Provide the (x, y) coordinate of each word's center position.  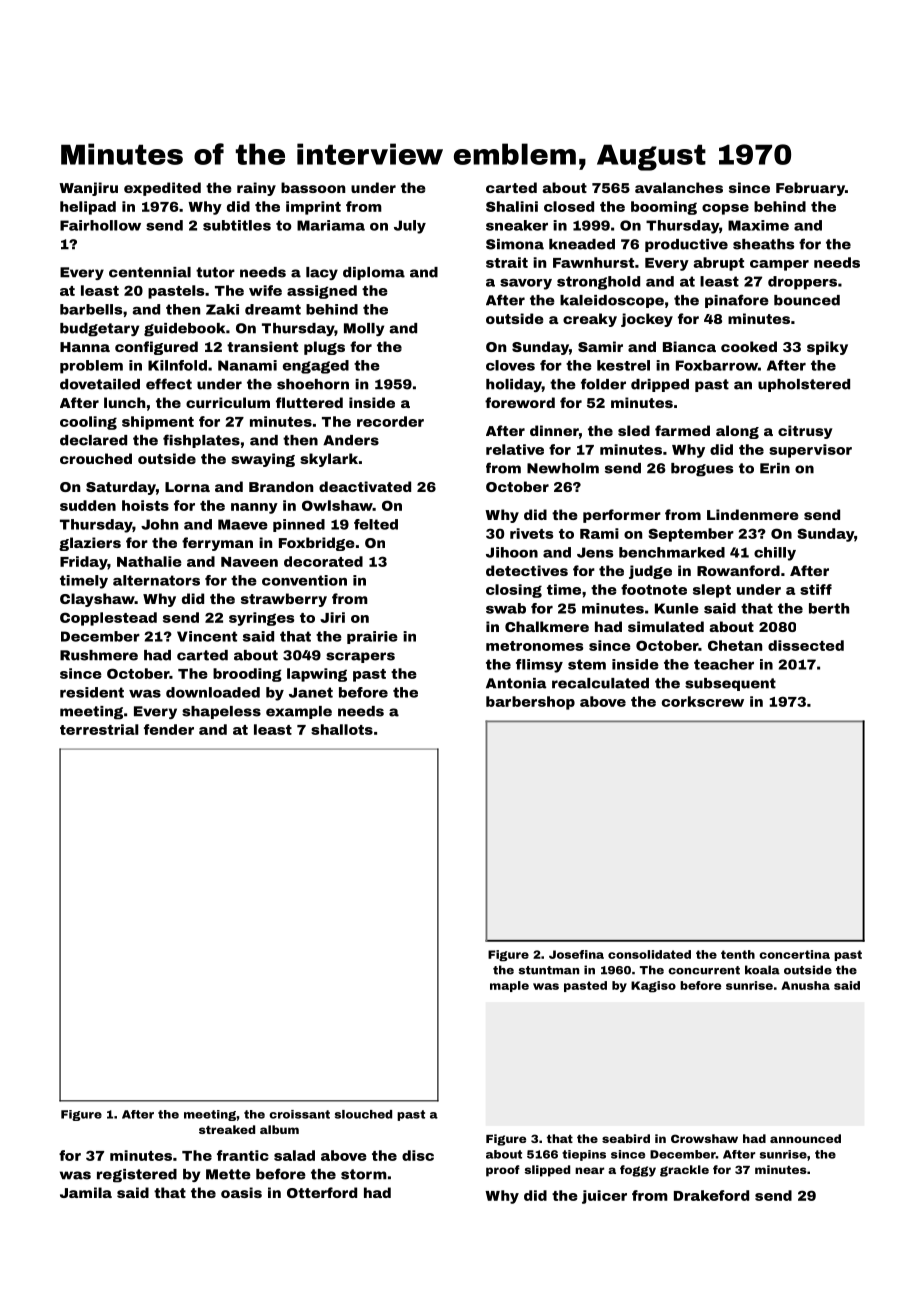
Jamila (86, 1192)
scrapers (360, 657)
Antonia (516, 683)
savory (526, 284)
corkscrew (703, 701)
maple (509, 986)
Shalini (512, 206)
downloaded (213, 692)
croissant (299, 1114)
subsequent (730, 684)
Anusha (805, 985)
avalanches (679, 187)
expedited (162, 189)
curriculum (228, 402)
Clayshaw (97, 600)
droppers (802, 283)
